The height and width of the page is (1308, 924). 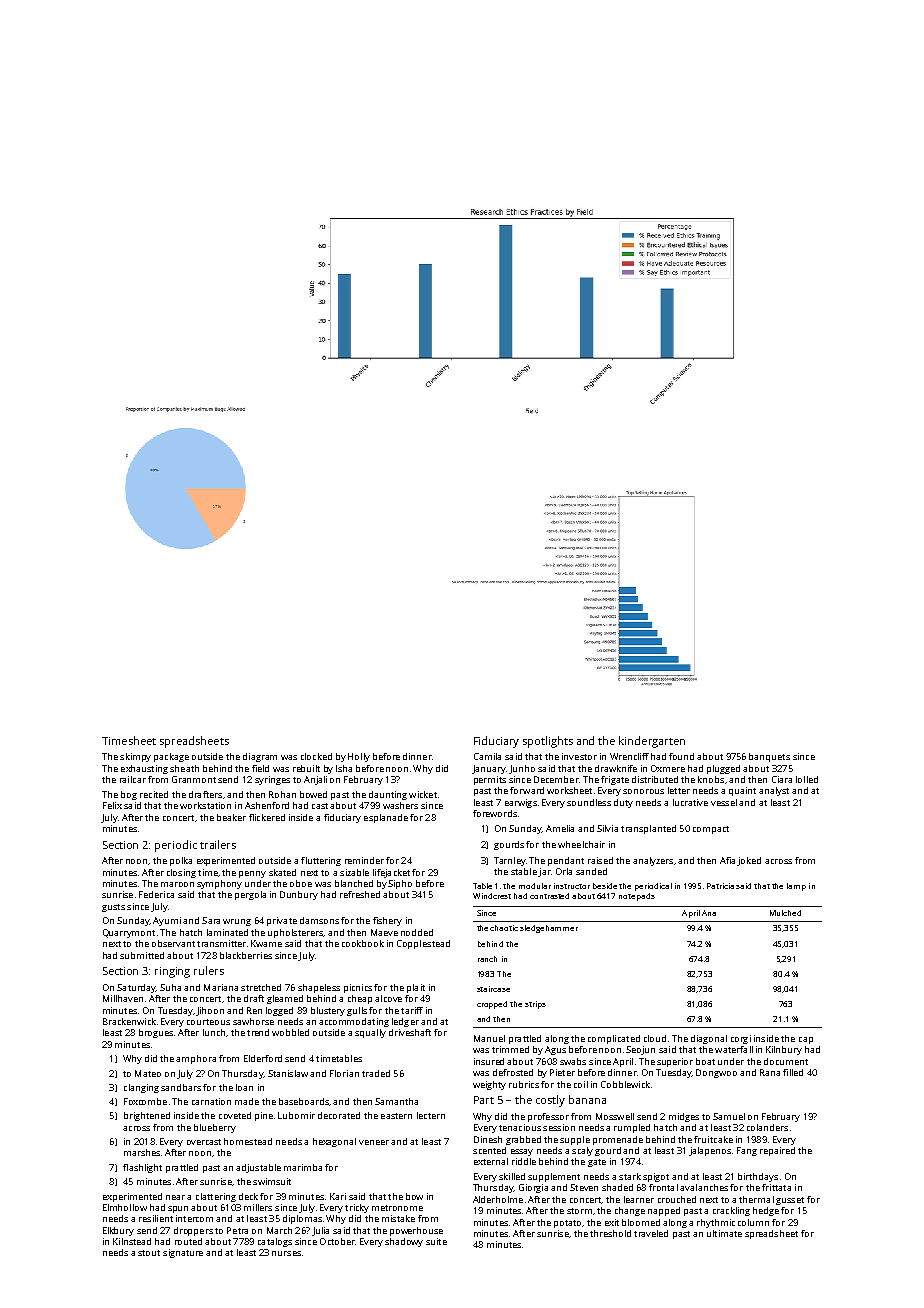 What do you see at coordinates (214, 1032) in the page?
I see `lunch` at bounding box center [214, 1032].
